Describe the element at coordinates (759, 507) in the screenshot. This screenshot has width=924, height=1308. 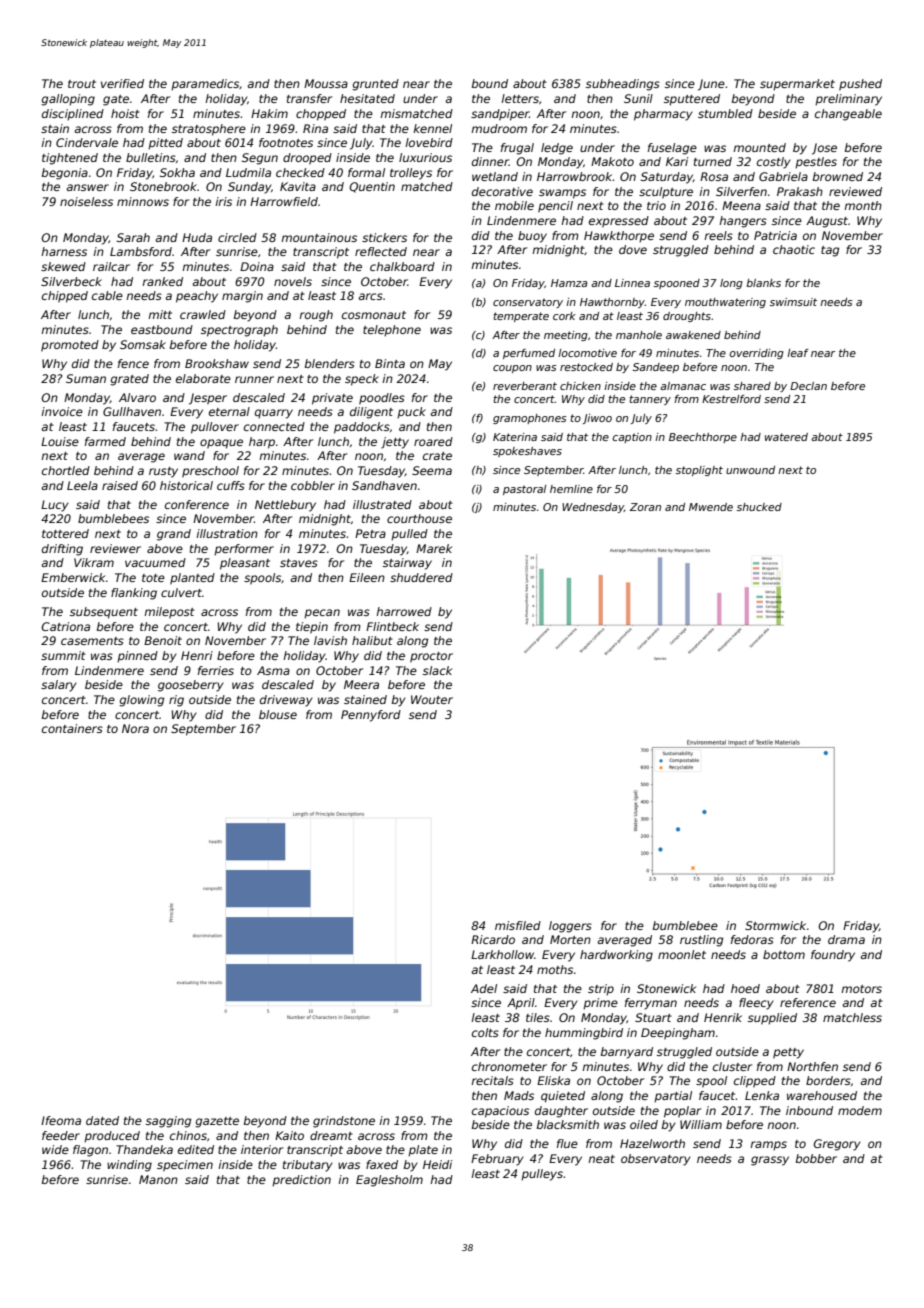
I see `shucked` at that location.
